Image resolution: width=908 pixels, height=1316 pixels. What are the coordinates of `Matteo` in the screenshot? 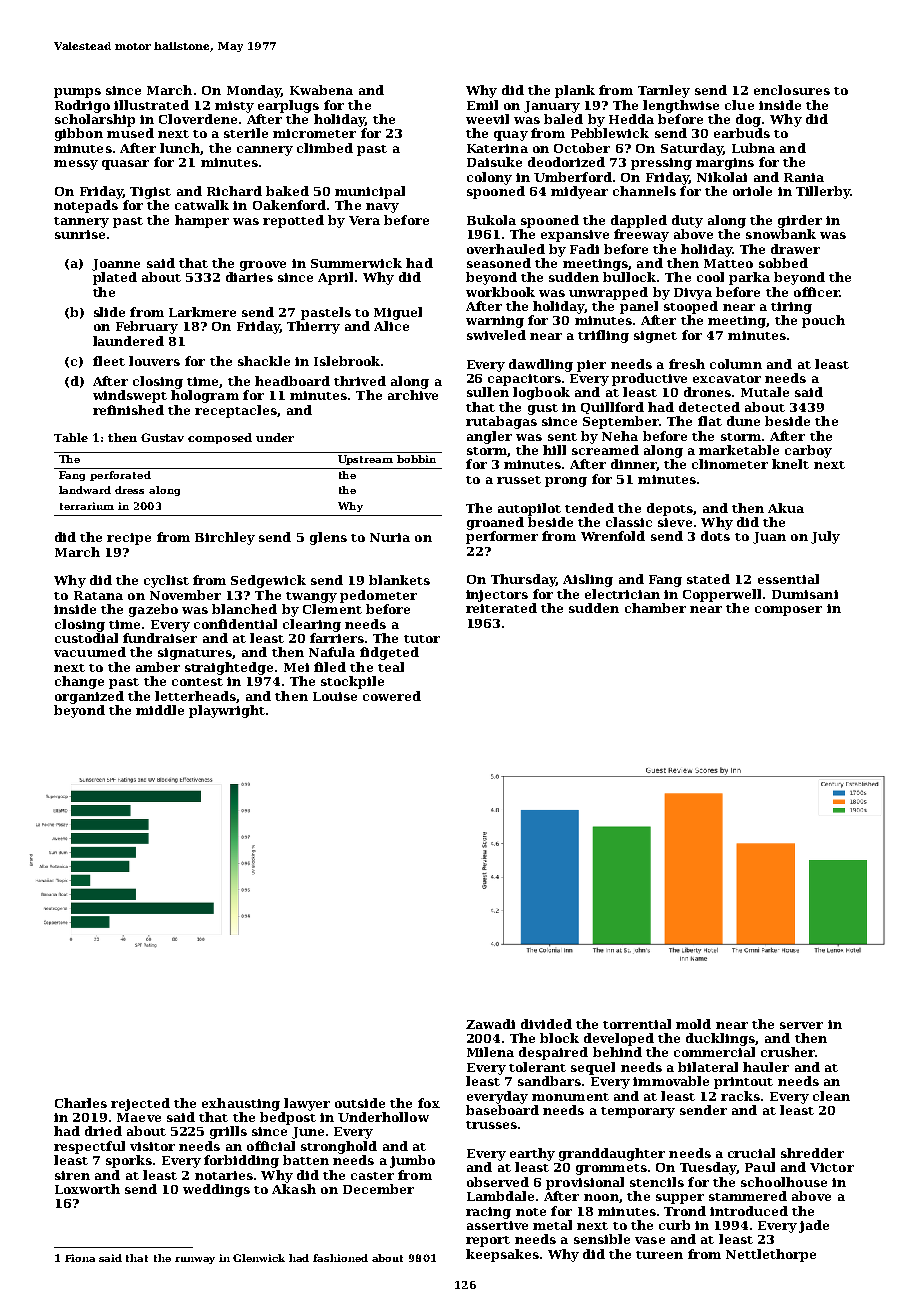 It's located at (728, 263).
